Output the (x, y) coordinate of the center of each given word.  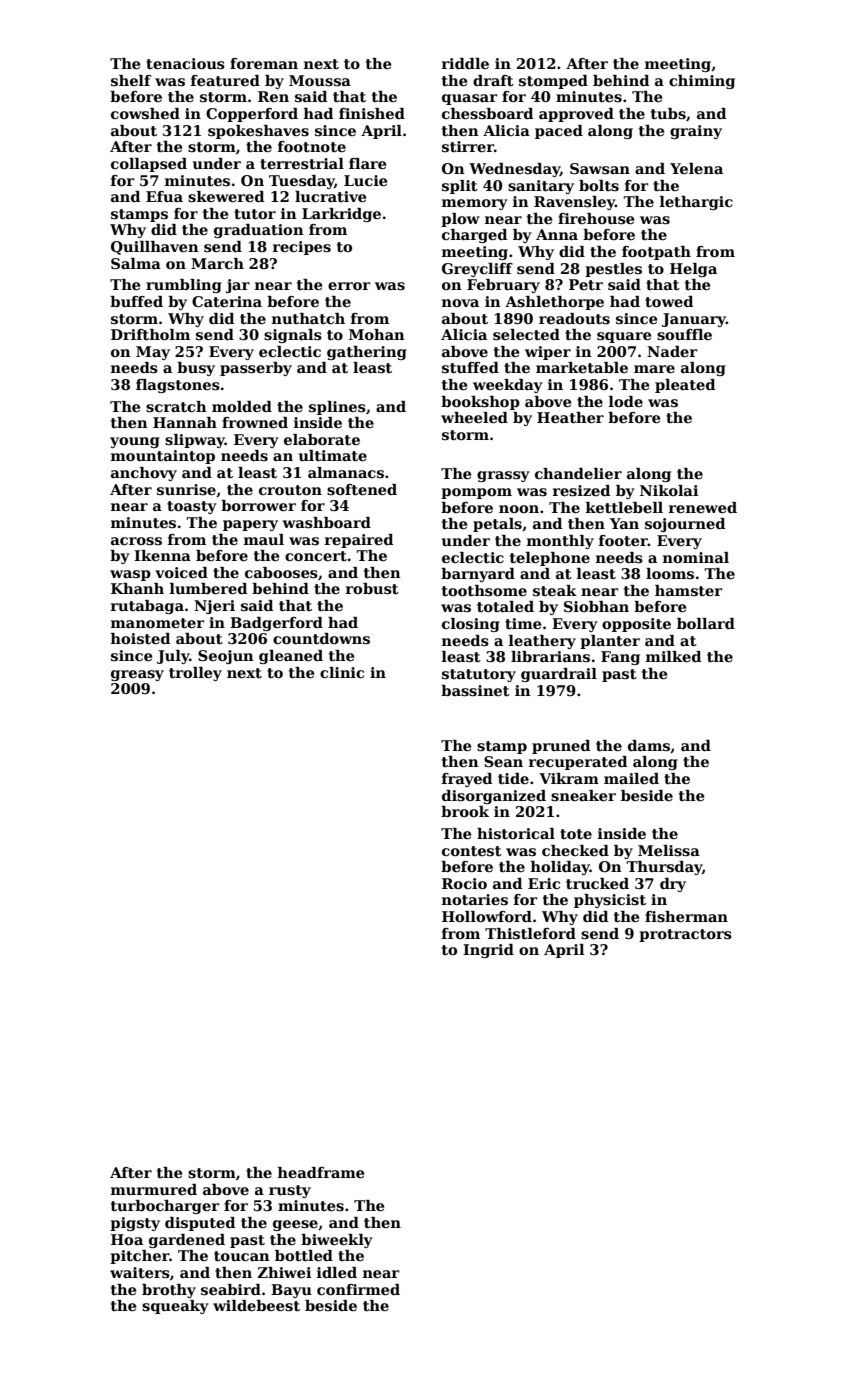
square (624, 337)
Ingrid (488, 951)
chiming (702, 82)
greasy (137, 675)
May (153, 353)
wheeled (474, 417)
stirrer (468, 146)
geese (295, 1225)
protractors (685, 935)
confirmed (358, 1289)
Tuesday (302, 182)
